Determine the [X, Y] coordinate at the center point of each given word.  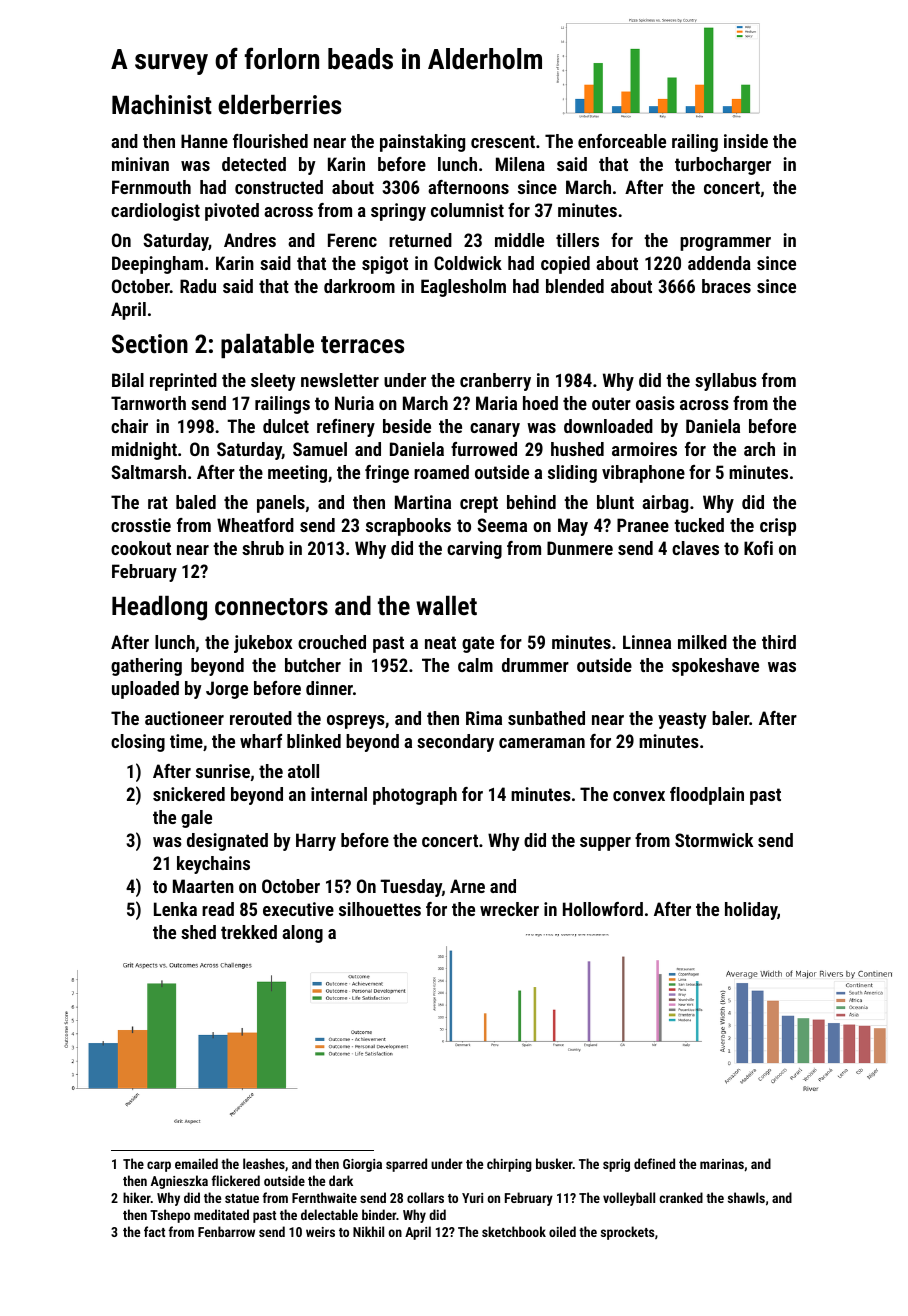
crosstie [141, 525]
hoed [540, 403]
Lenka [175, 909]
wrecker [509, 909]
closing [138, 743]
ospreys [356, 722]
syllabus [726, 382]
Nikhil [368, 1231]
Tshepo [170, 1216]
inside [746, 141]
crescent [503, 141]
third [779, 642]
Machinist [162, 104]
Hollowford [603, 909]
